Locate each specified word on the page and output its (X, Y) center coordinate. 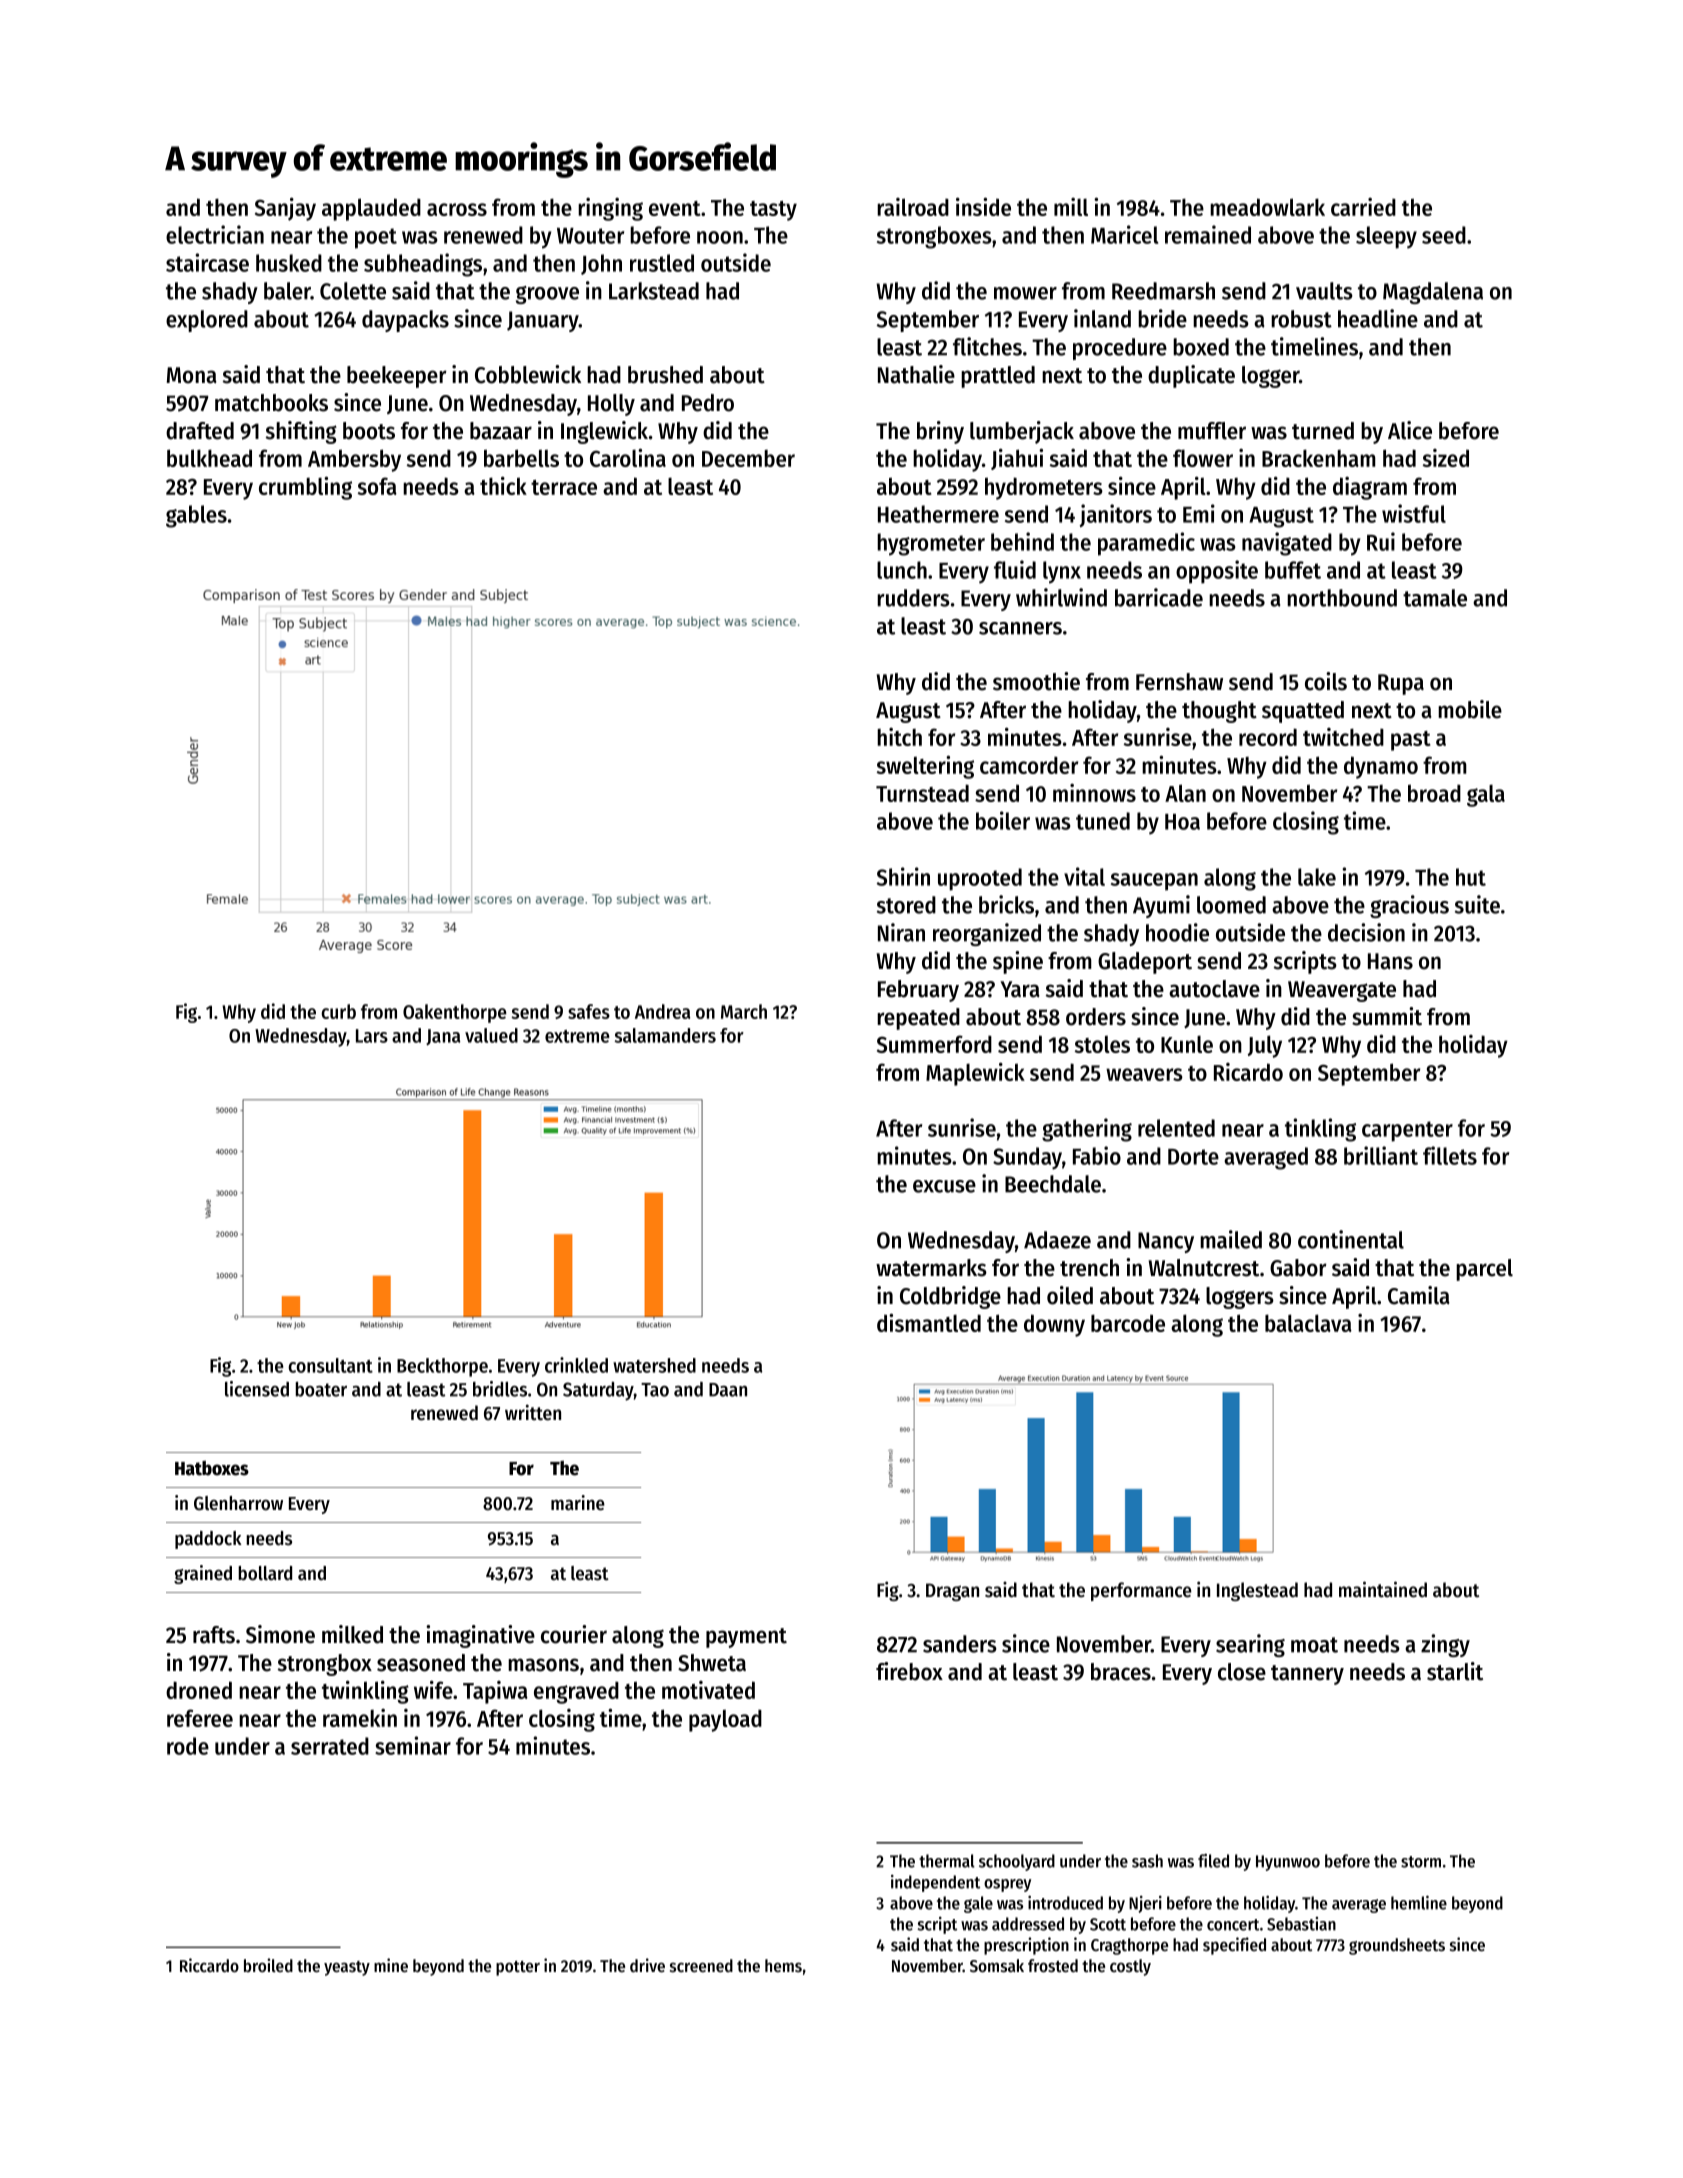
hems (783, 1965)
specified (1234, 1946)
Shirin (903, 876)
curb (338, 1011)
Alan (1185, 793)
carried (1363, 207)
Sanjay (285, 209)
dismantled (929, 1322)
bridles (500, 1389)
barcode (1128, 1323)
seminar (413, 1745)
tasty (773, 211)
